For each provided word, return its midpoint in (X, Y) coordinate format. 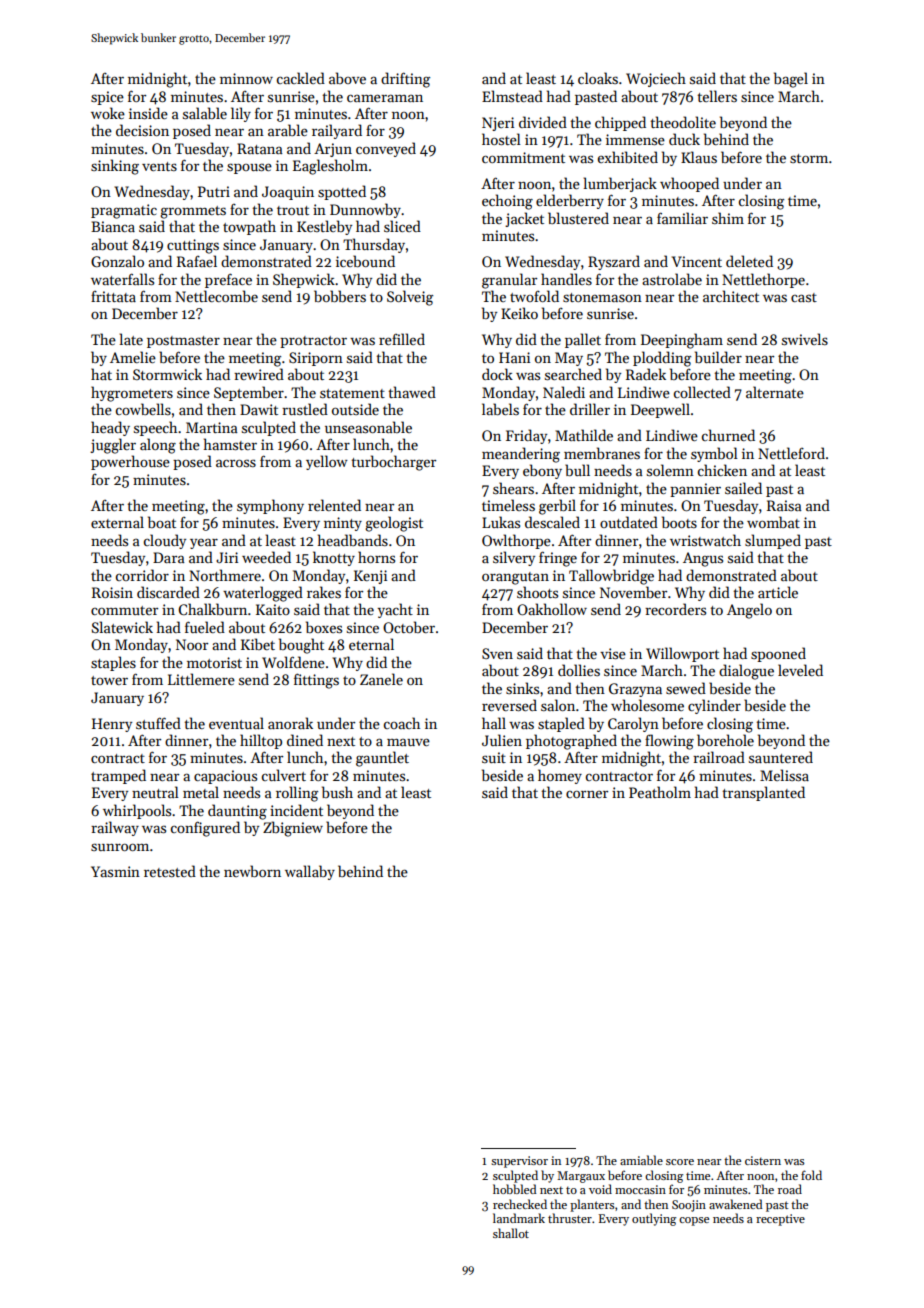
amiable (641, 1160)
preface (228, 280)
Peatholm (660, 792)
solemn (670, 470)
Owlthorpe (516, 541)
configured (205, 829)
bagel (791, 80)
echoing (507, 202)
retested (170, 871)
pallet (583, 340)
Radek (646, 374)
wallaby (310, 872)
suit (494, 757)
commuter (124, 610)
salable (205, 113)
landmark (519, 1218)
